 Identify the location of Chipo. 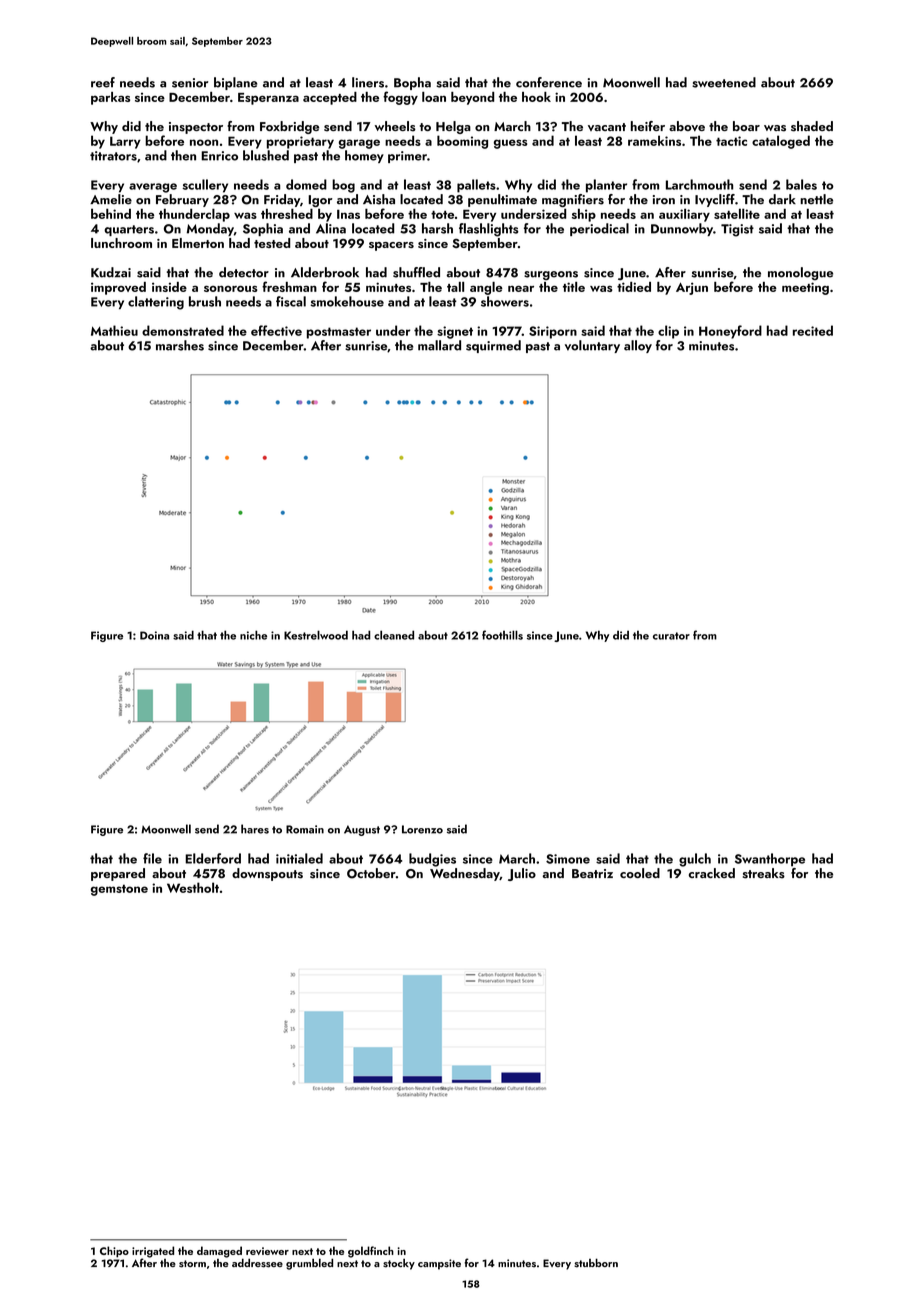
(114, 1252).
